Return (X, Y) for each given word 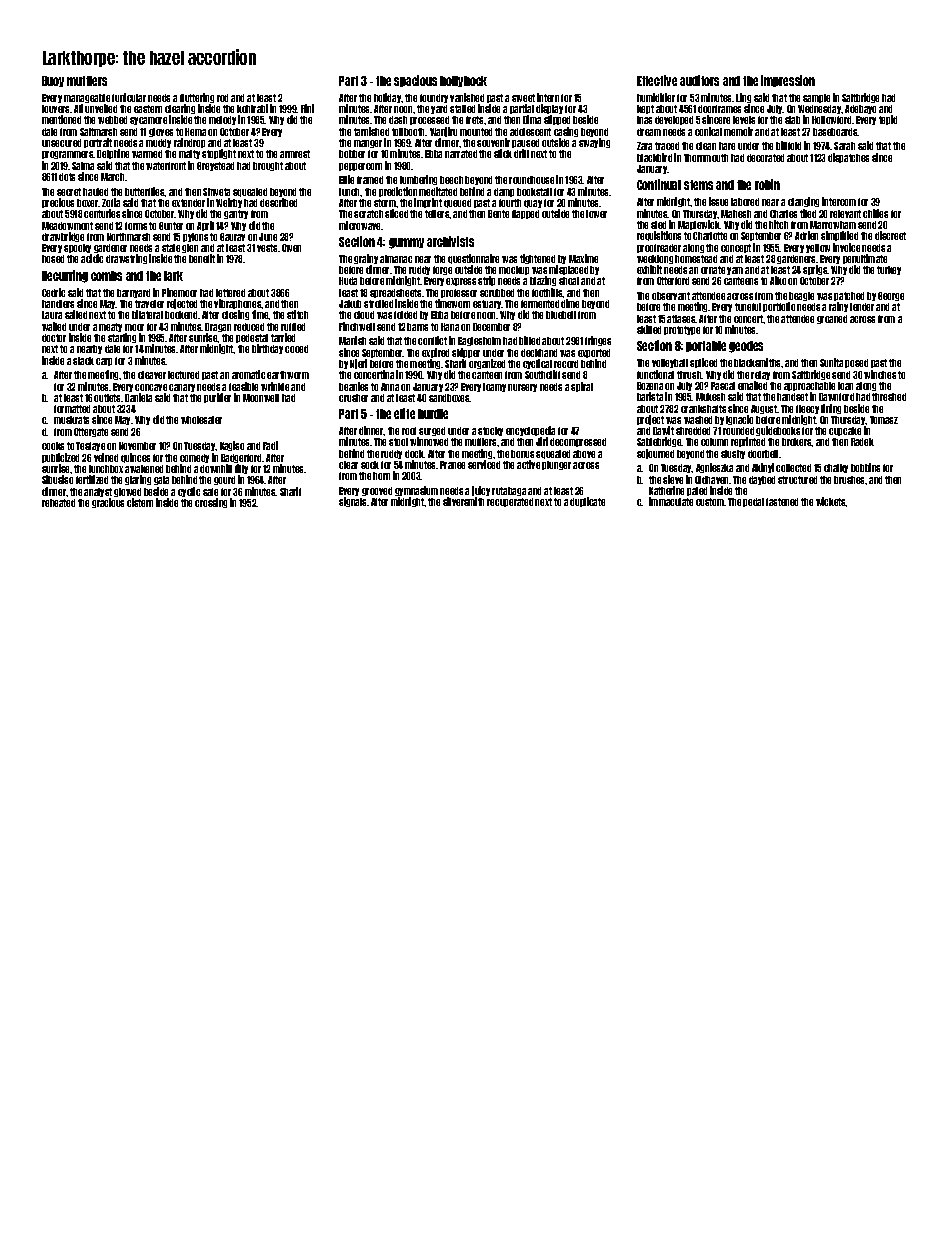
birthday (267, 349)
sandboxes (449, 398)
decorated (765, 158)
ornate (713, 270)
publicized (60, 458)
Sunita (831, 362)
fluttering (197, 98)
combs (106, 276)
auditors (699, 80)
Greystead (215, 166)
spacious (415, 81)
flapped (525, 214)
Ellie (346, 179)
